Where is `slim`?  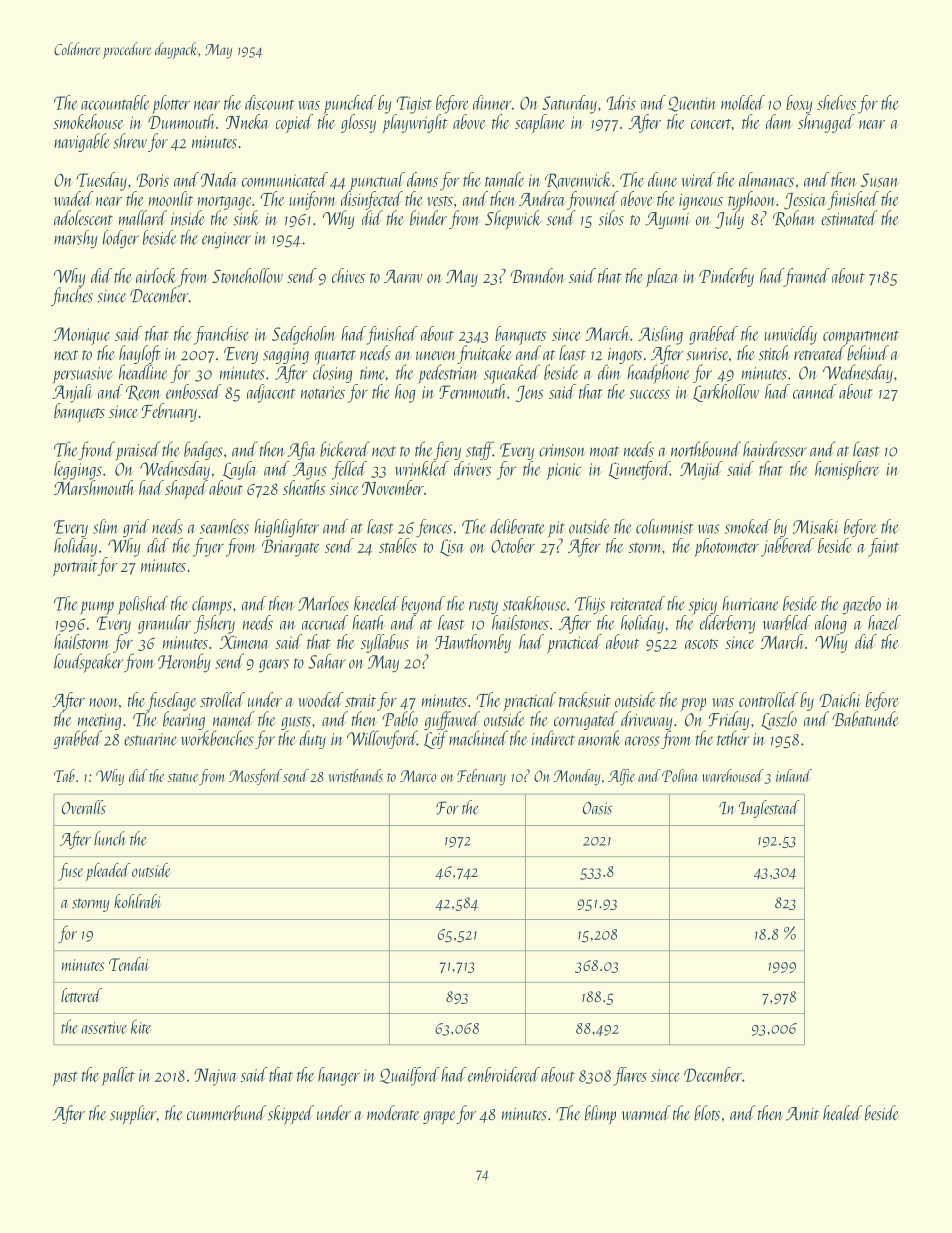
slim is located at coordinates (106, 526).
